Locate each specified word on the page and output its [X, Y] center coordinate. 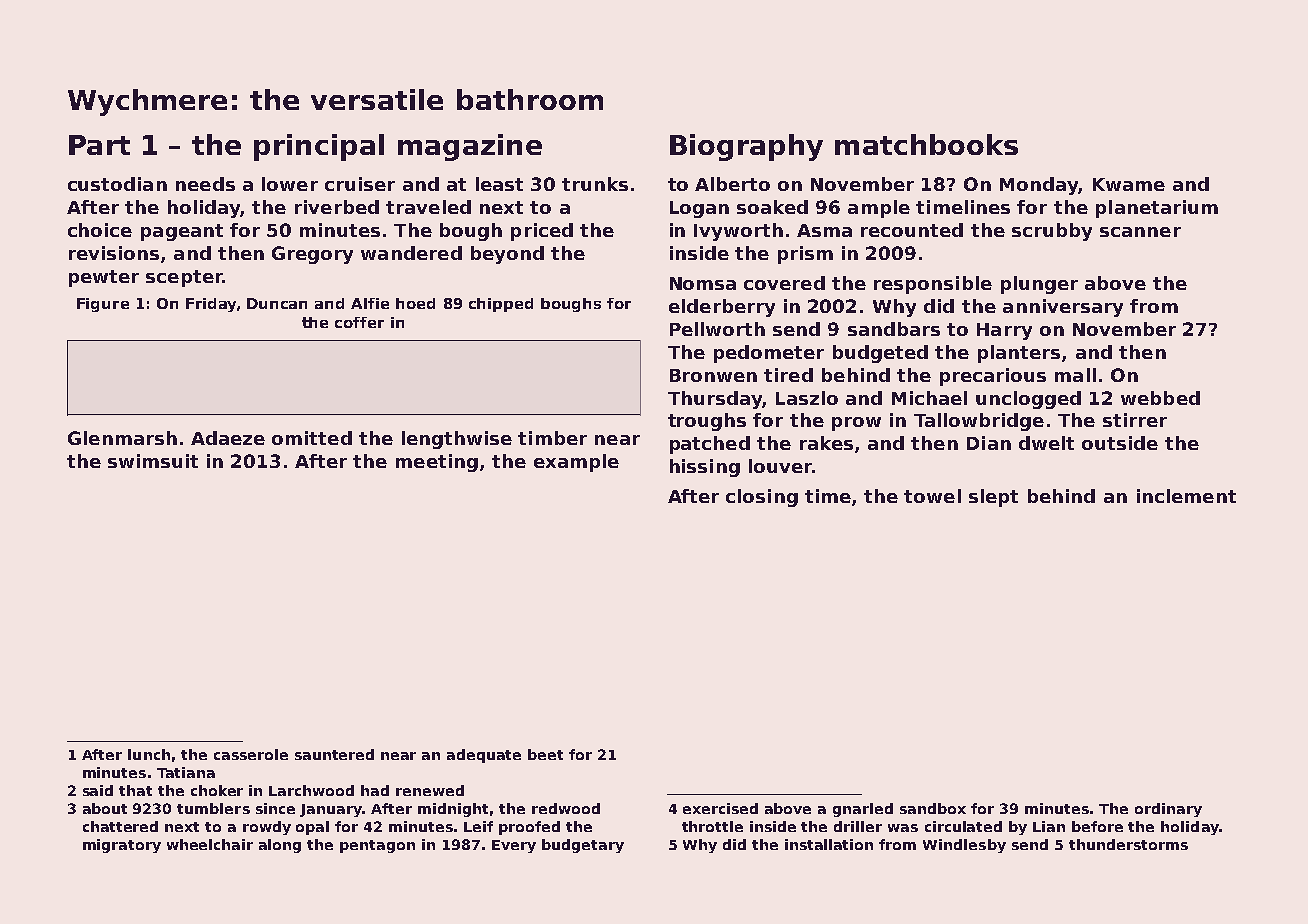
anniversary [1063, 308]
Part [99, 145]
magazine [470, 147]
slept [993, 498]
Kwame [1129, 184]
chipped [501, 305]
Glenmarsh [122, 438]
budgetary [583, 846]
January [331, 810]
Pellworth [717, 329]
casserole [251, 754]
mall [1075, 375]
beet [545, 754]
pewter [104, 278]
